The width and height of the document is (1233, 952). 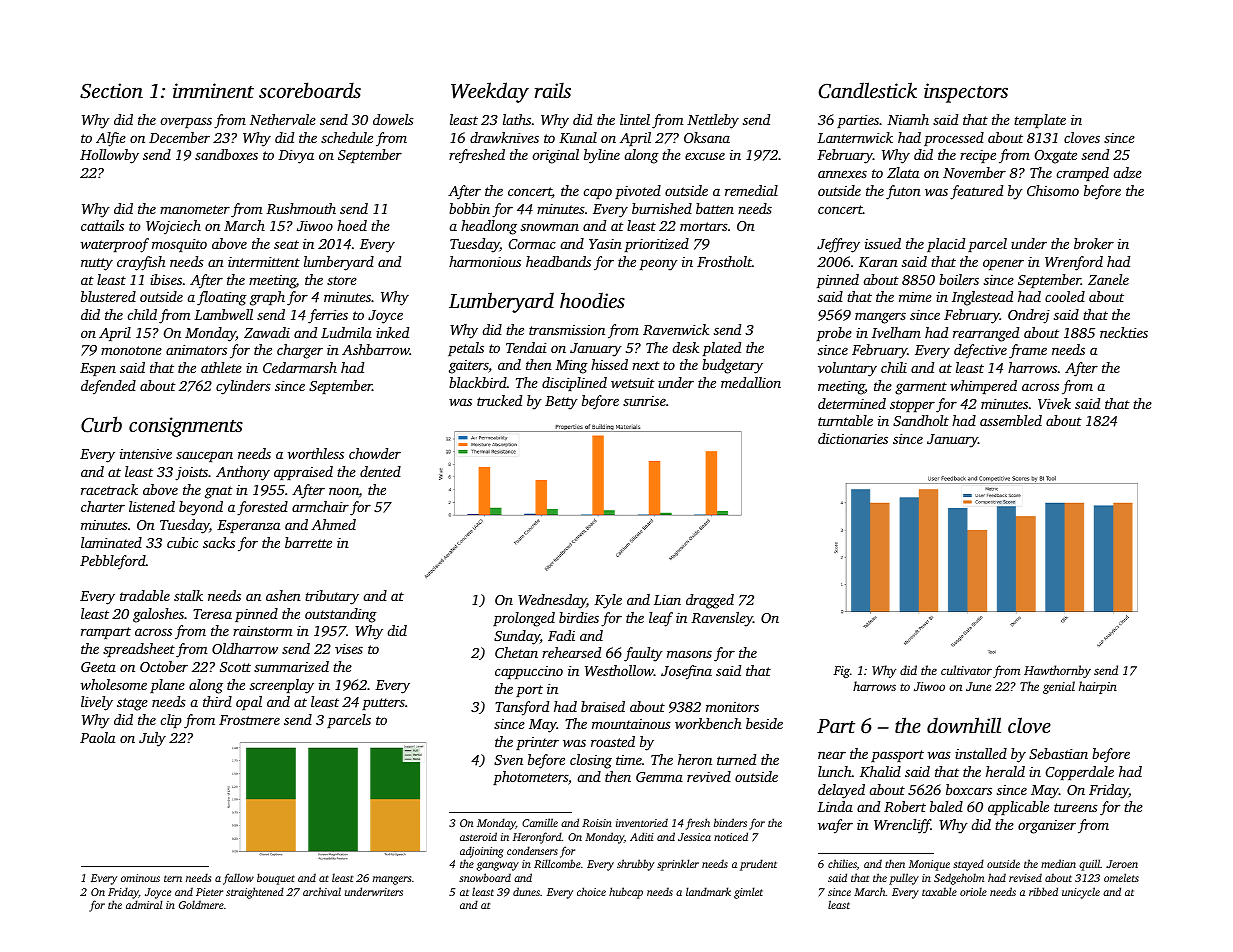 What do you see at coordinates (101, 424) in the document?
I see `Curb` at bounding box center [101, 424].
